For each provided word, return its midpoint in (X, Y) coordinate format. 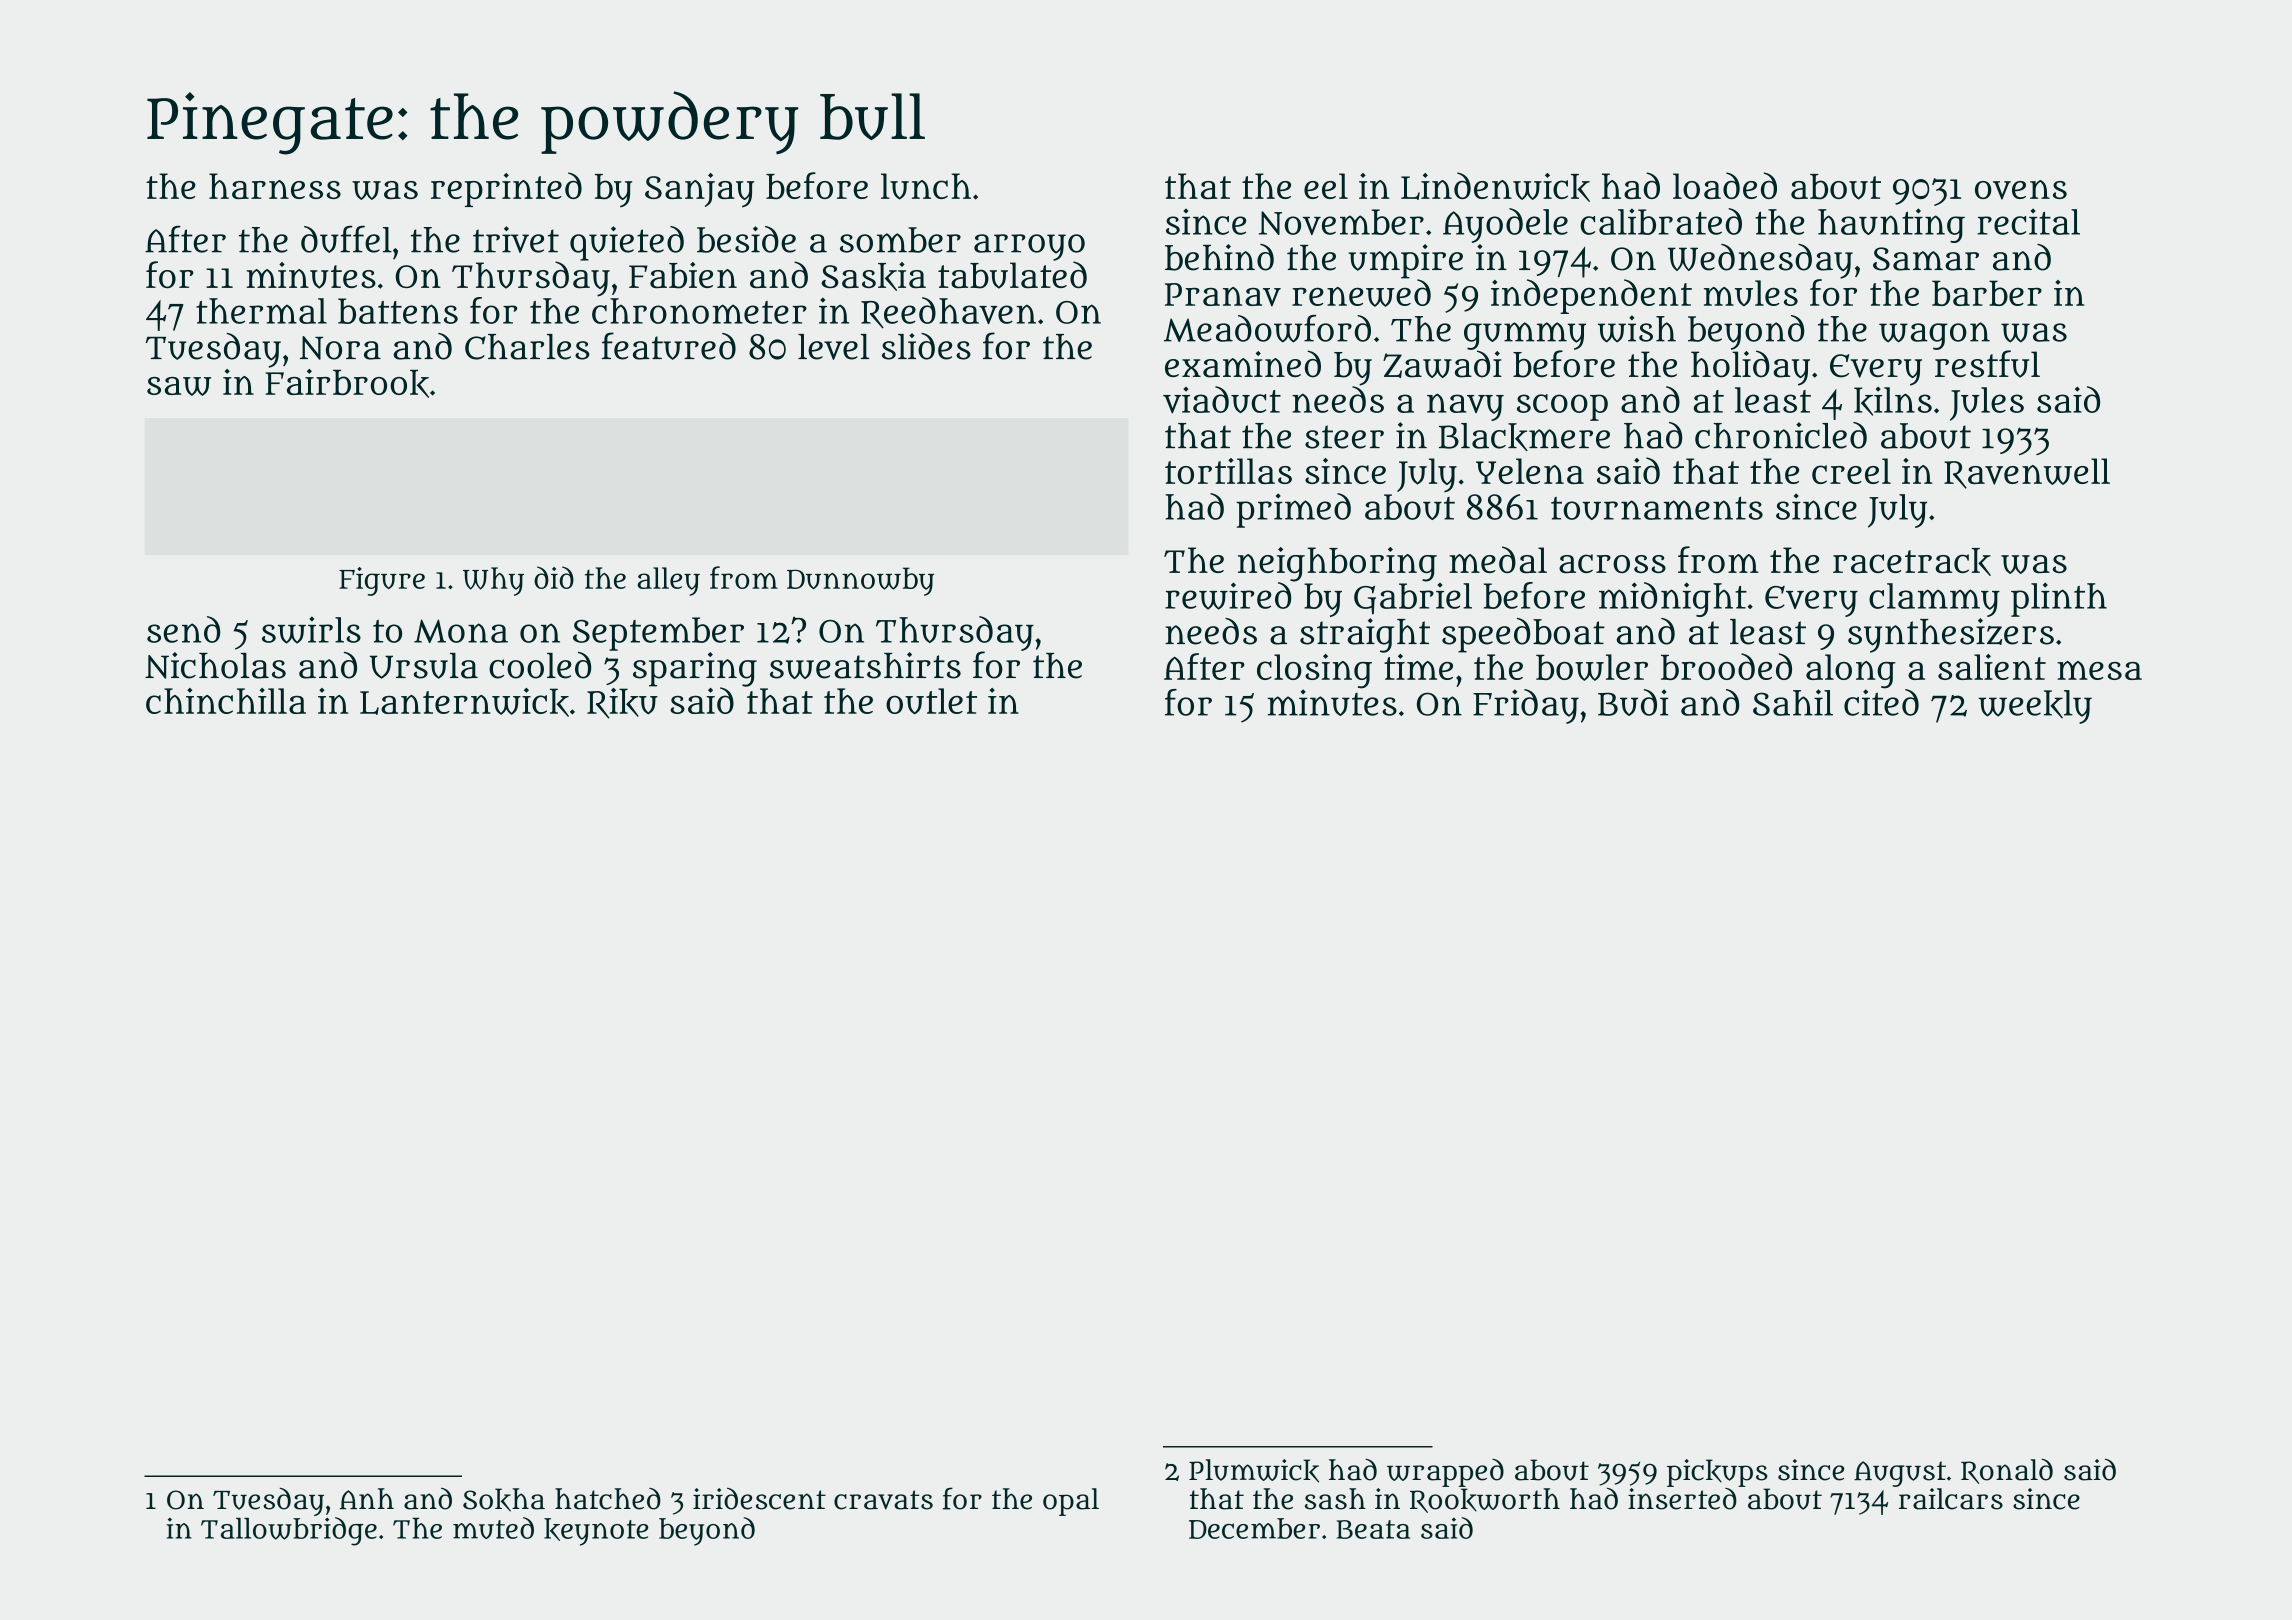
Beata (1373, 1529)
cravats (883, 1500)
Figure (382, 581)
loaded (1725, 185)
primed (1293, 510)
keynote (596, 1532)
